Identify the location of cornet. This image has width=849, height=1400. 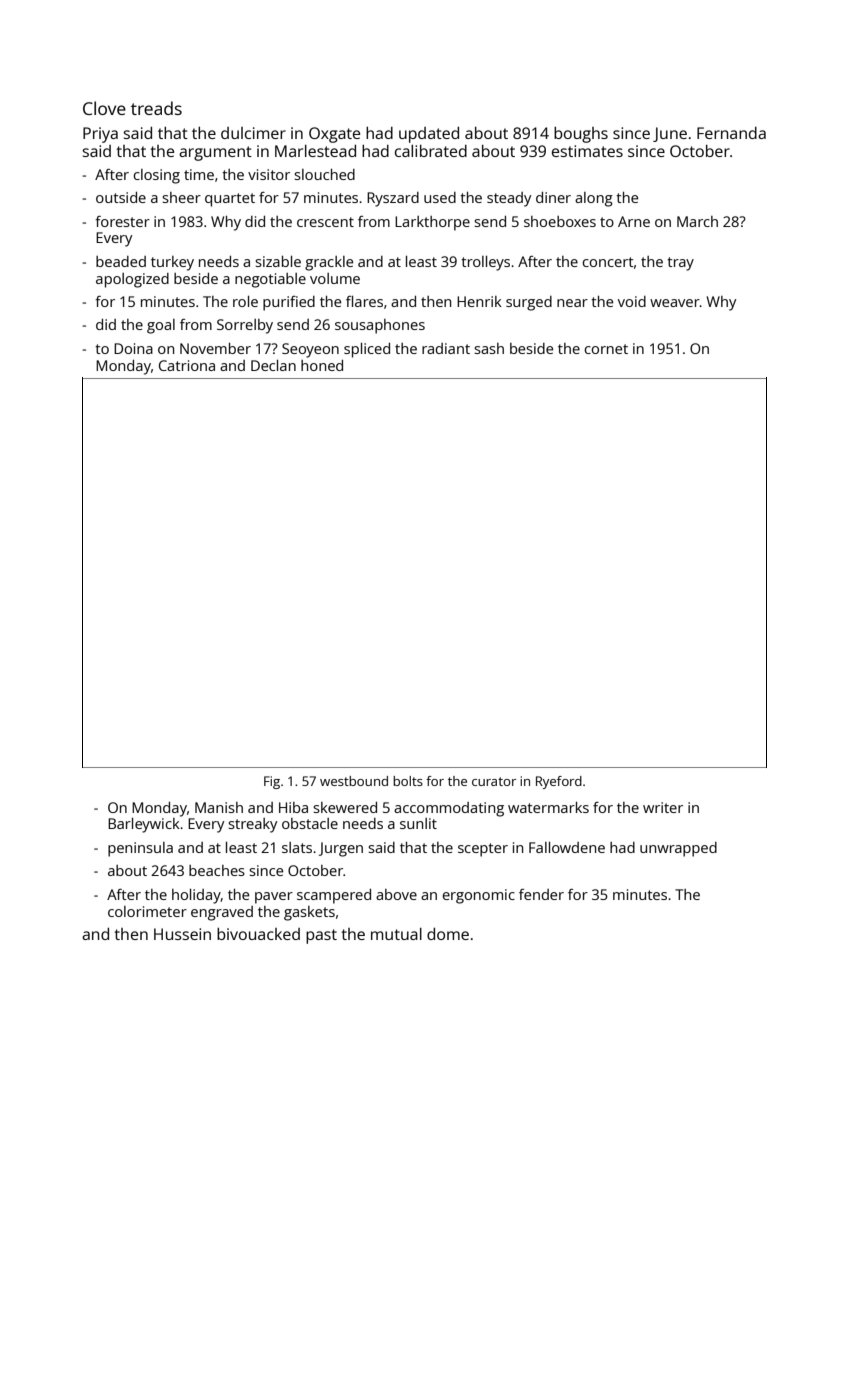
(606, 349).
